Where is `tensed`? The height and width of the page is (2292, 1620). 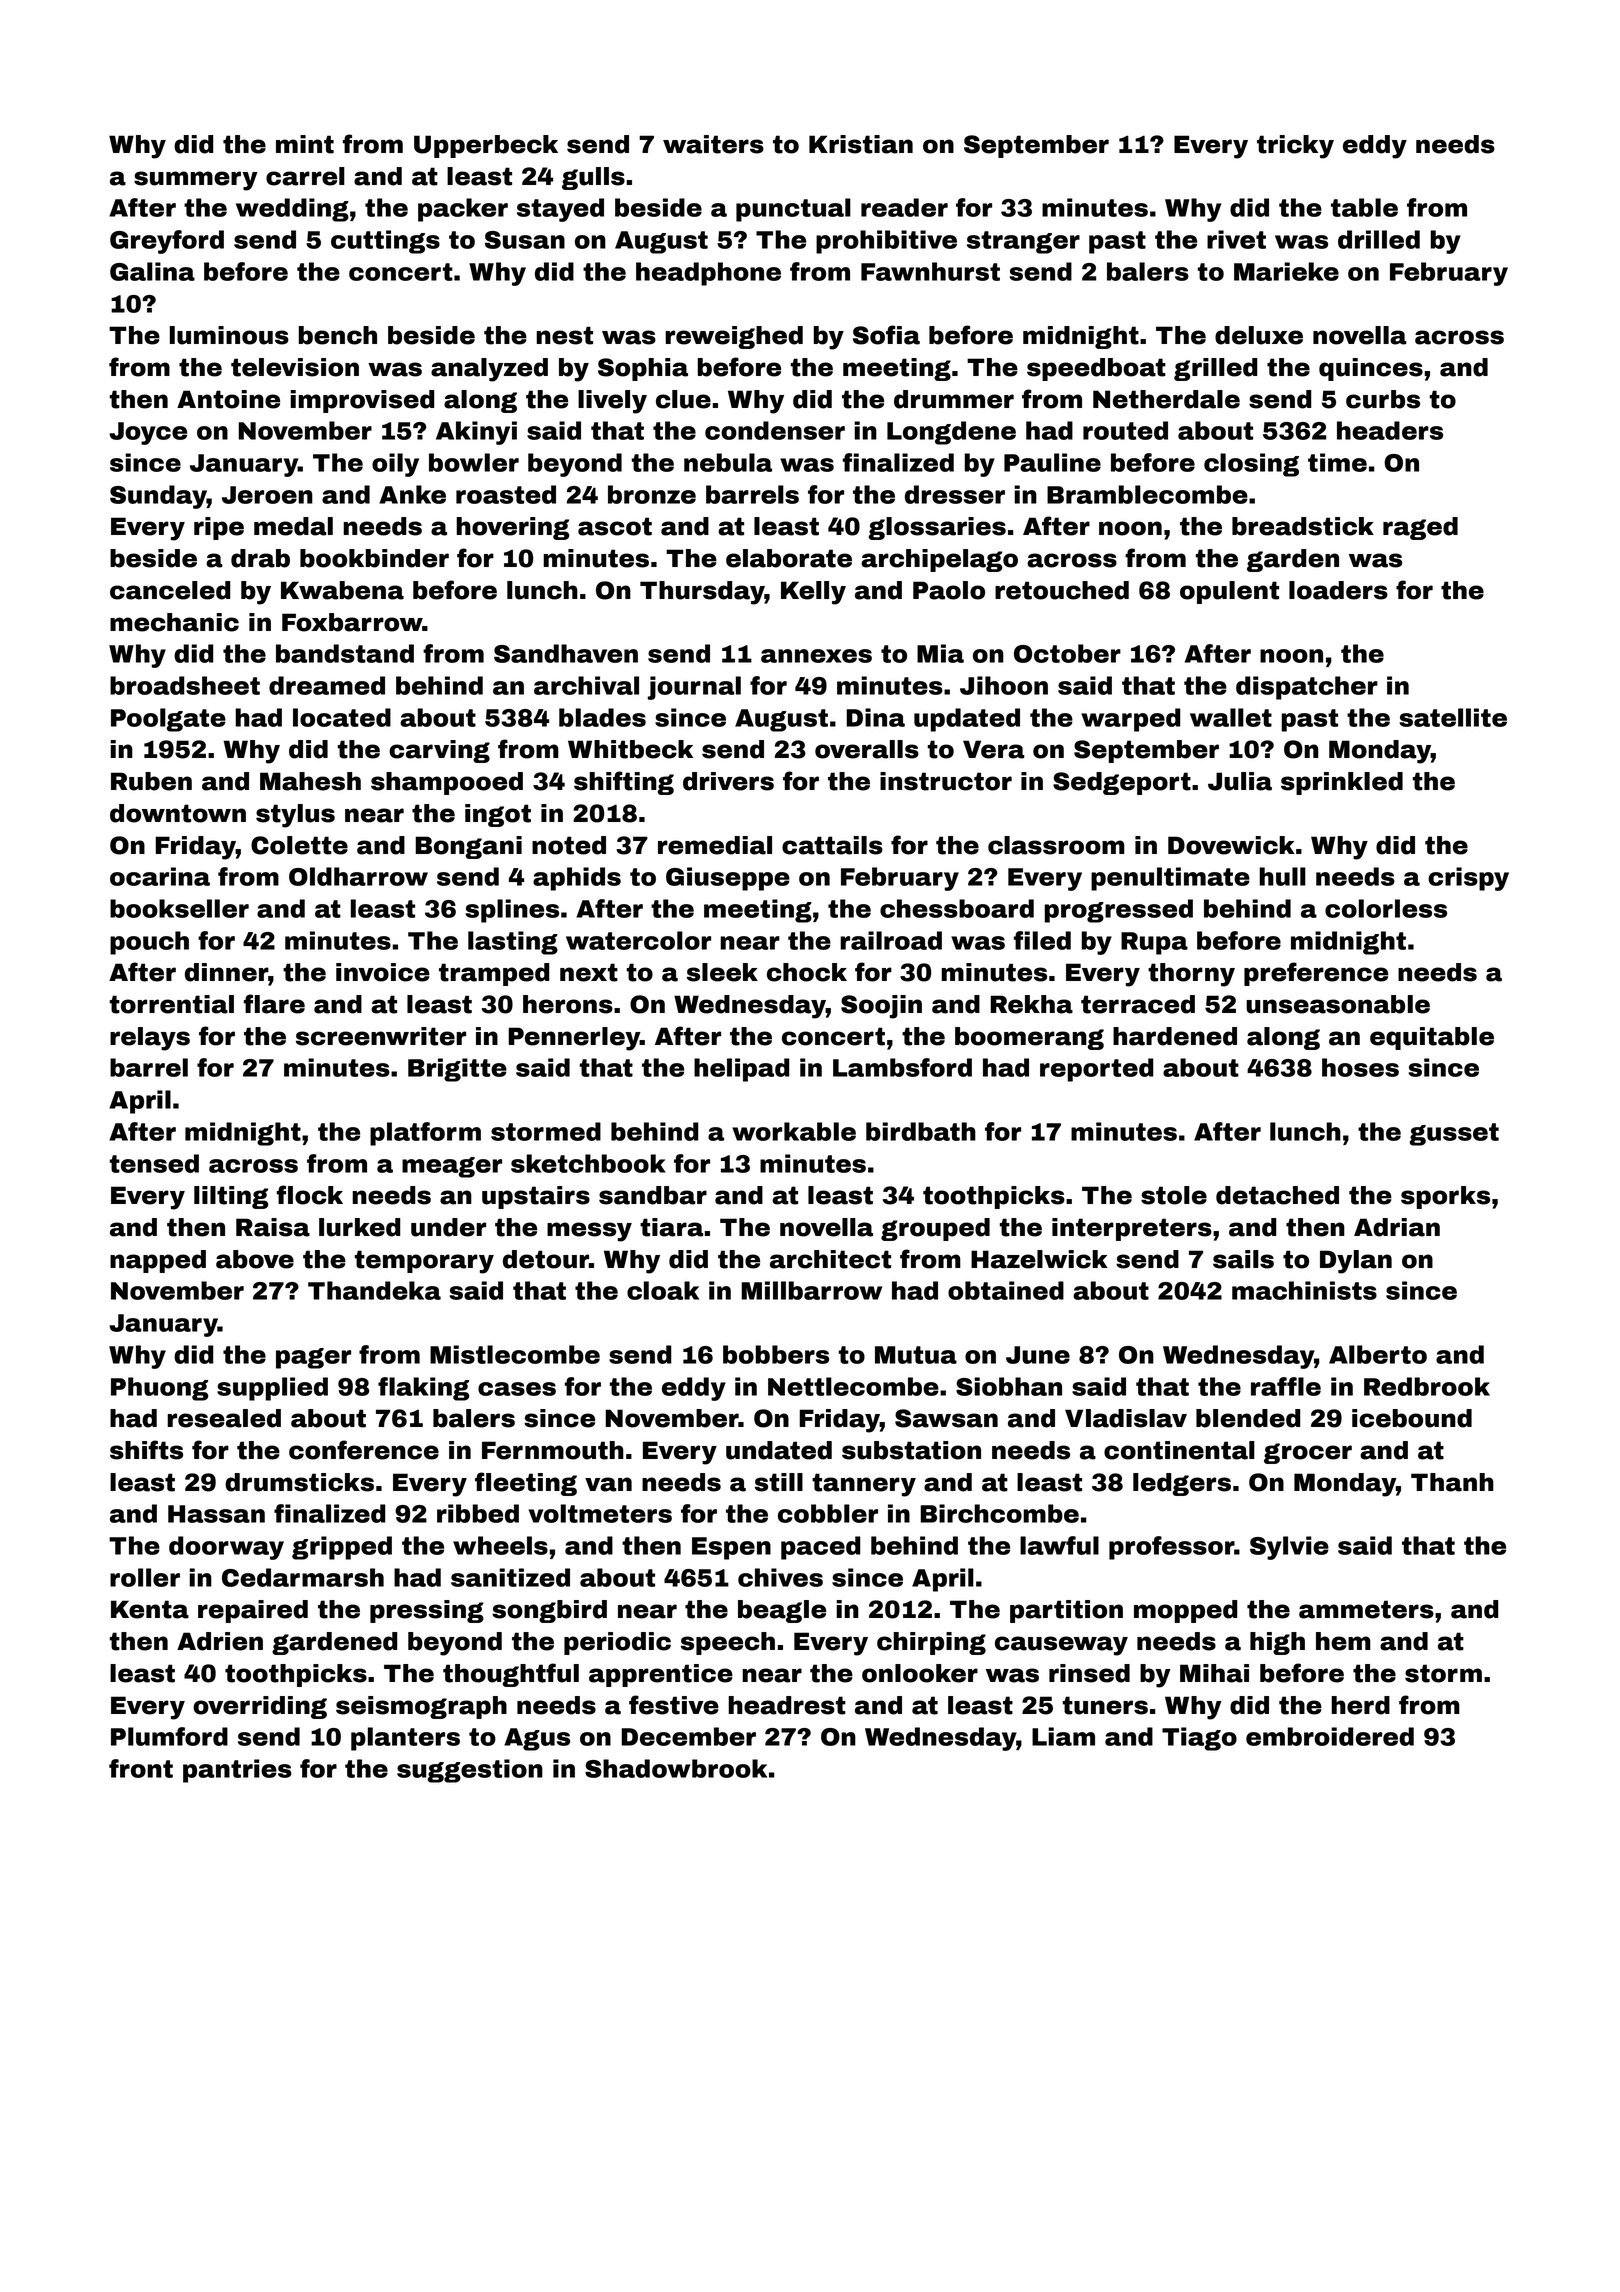 tensed is located at coordinates (154, 1163).
